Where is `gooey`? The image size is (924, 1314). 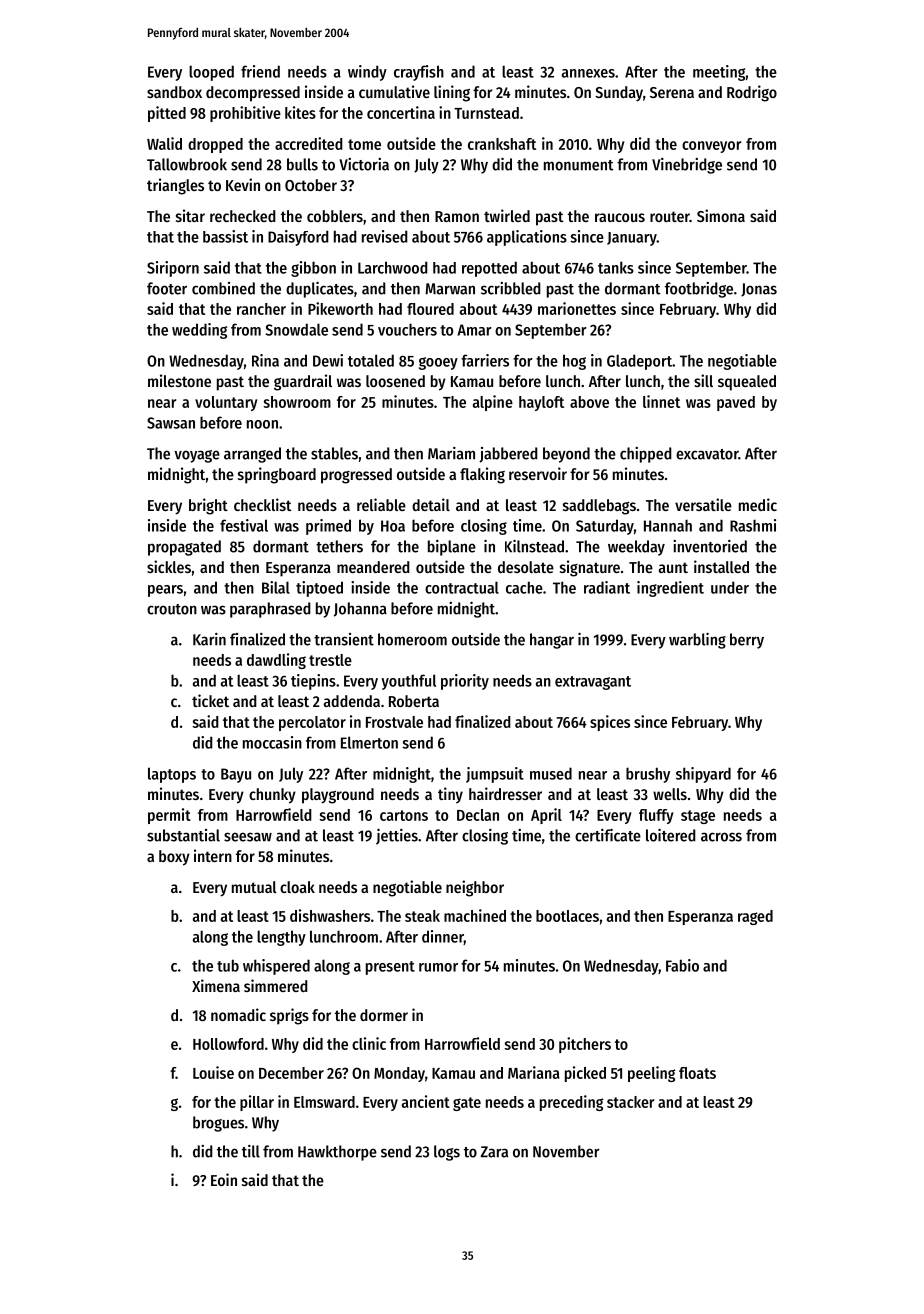
gooey is located at coordinates (438, 363).
